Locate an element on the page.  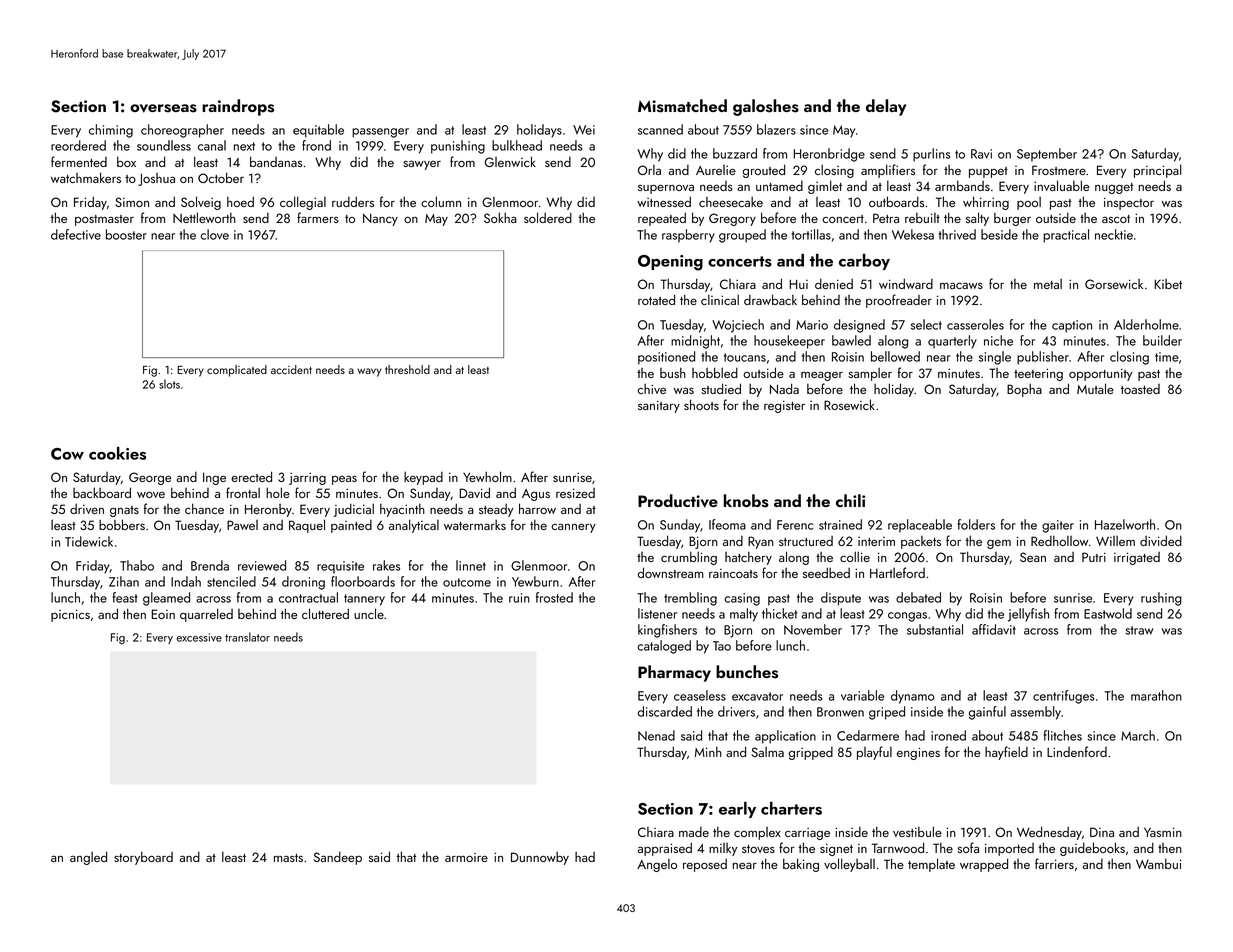
excessive is located at coordinates (199, 637).
